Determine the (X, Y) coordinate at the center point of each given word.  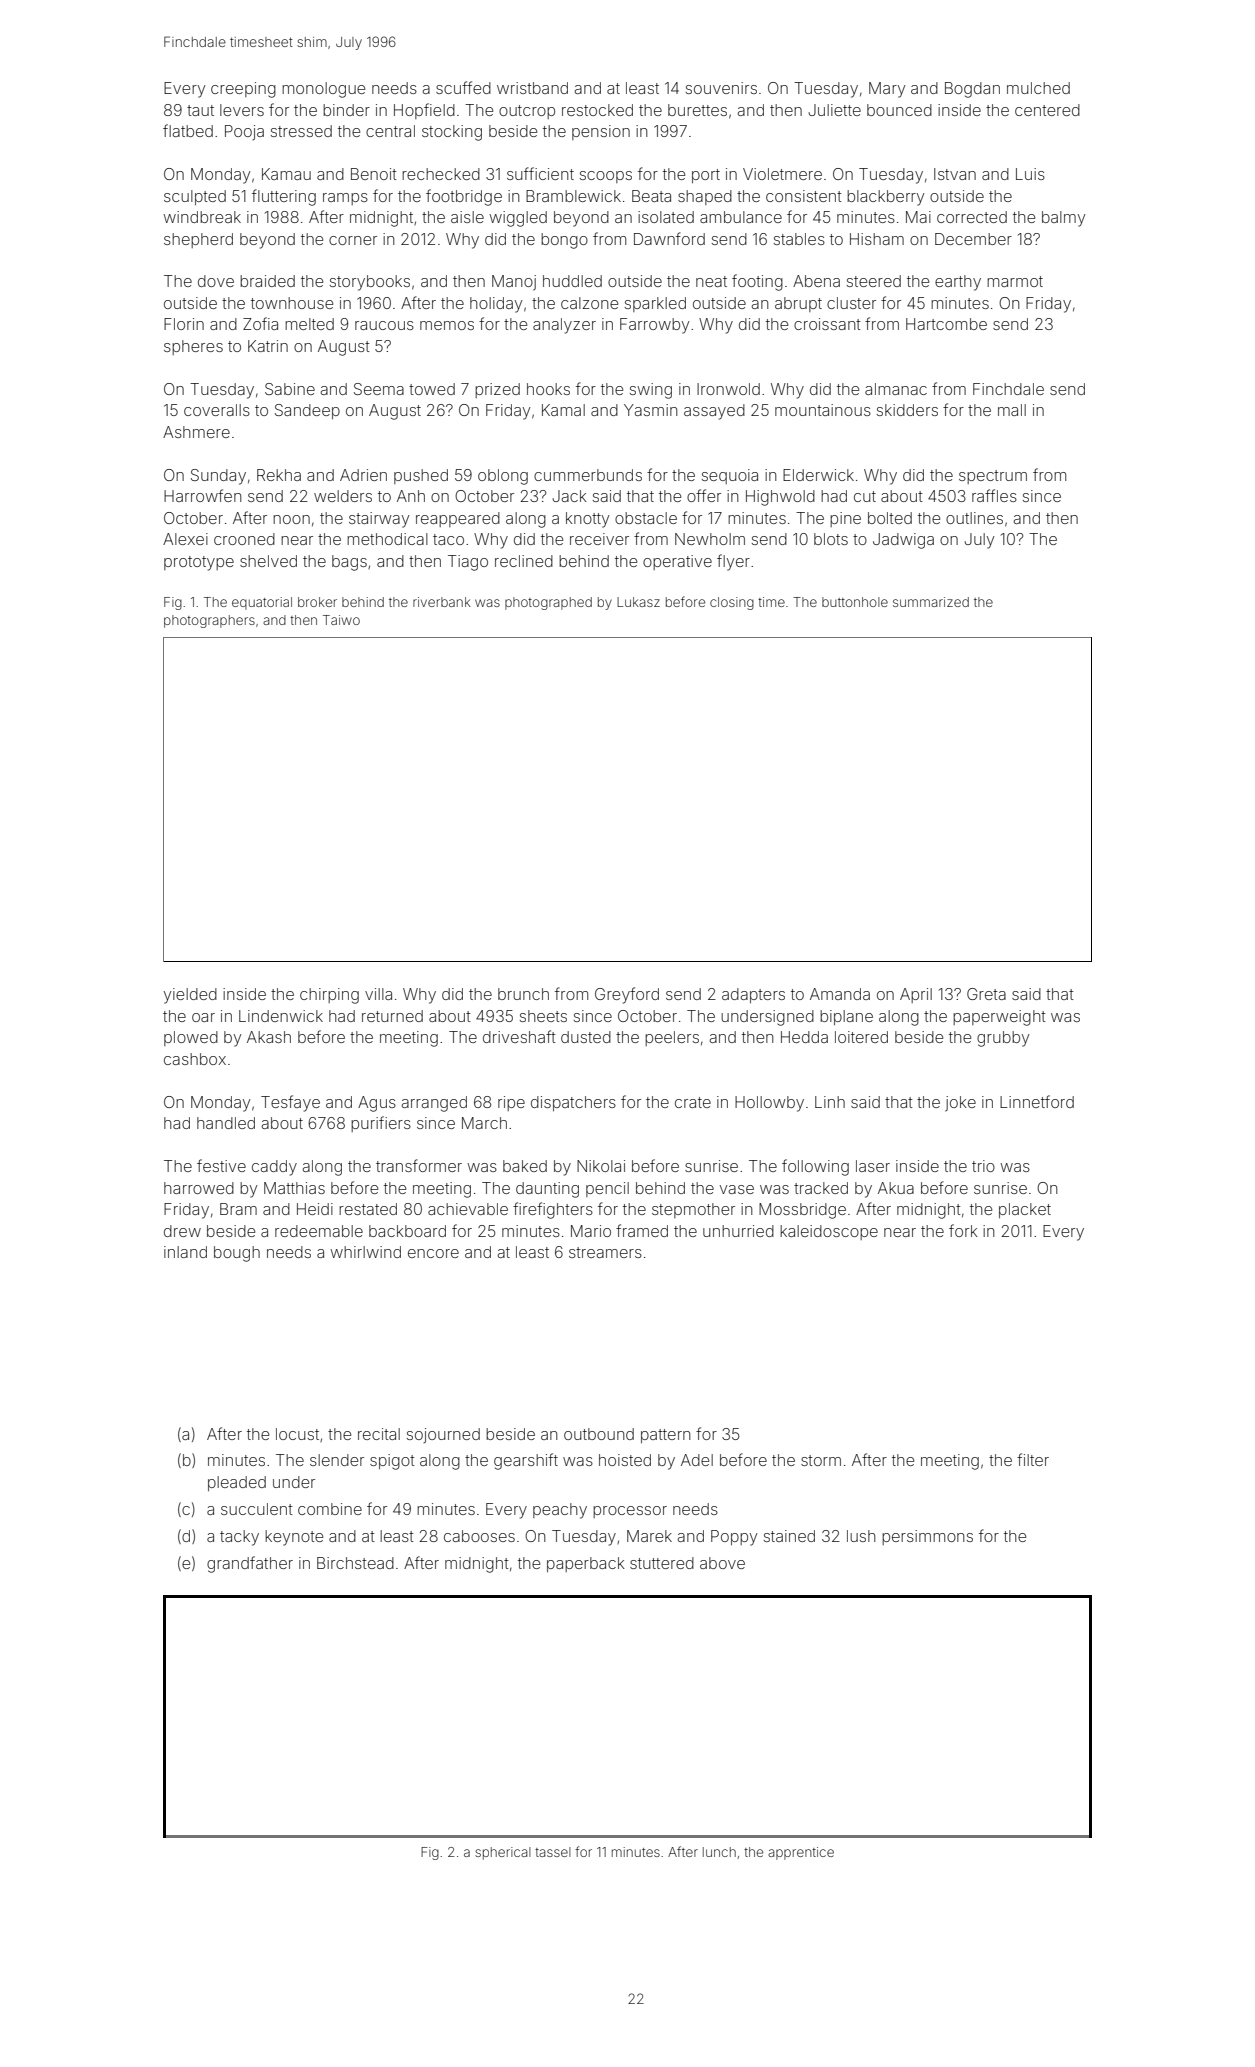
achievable (468, 1209)
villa (378, 994)
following (815, 1167)
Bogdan (972, 90)
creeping (243, 90)
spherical (503, 1853)
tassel (553, 1852)
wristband (532, 88)
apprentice (801, 1853)
